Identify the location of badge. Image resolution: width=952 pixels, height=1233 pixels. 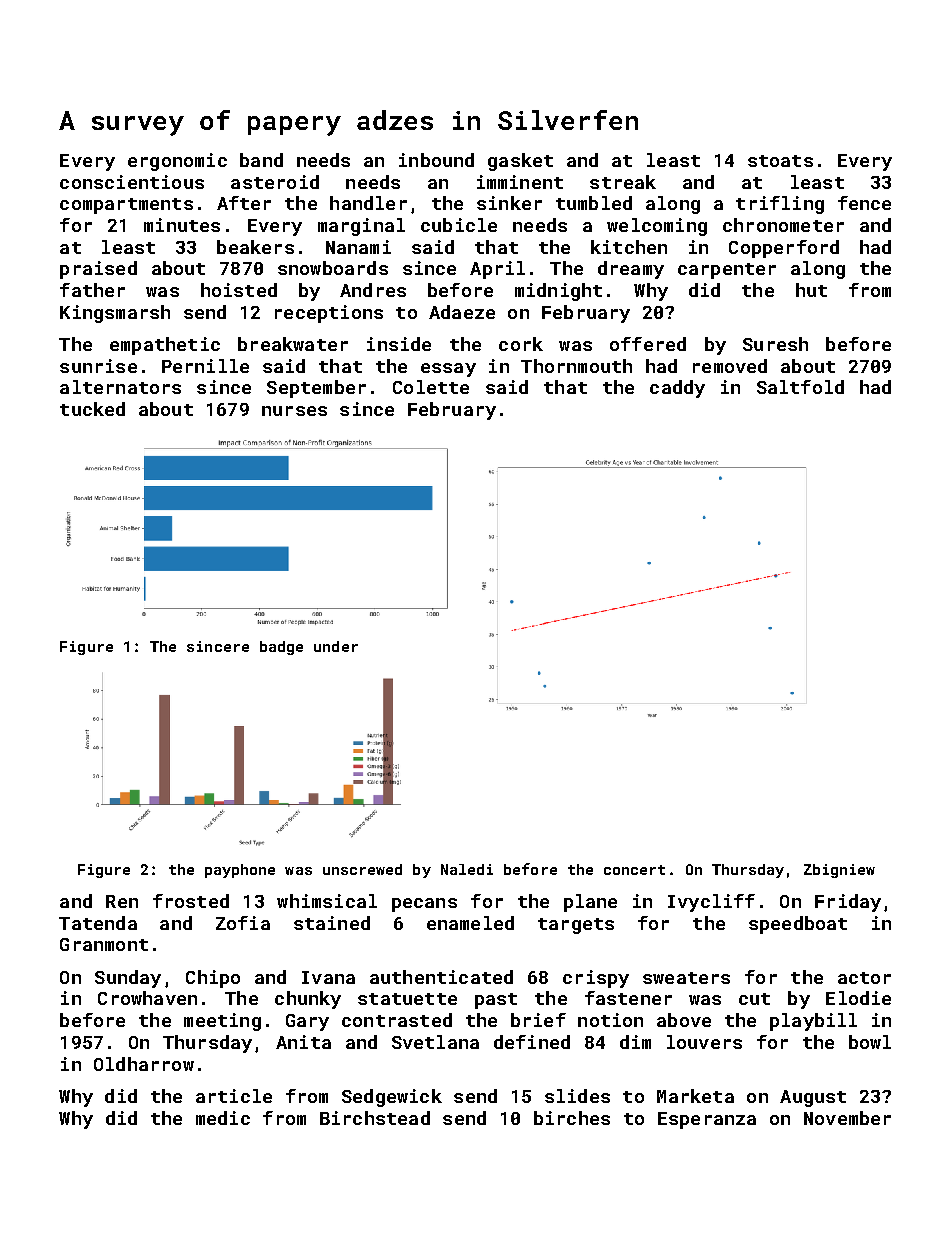
(281, 648).
